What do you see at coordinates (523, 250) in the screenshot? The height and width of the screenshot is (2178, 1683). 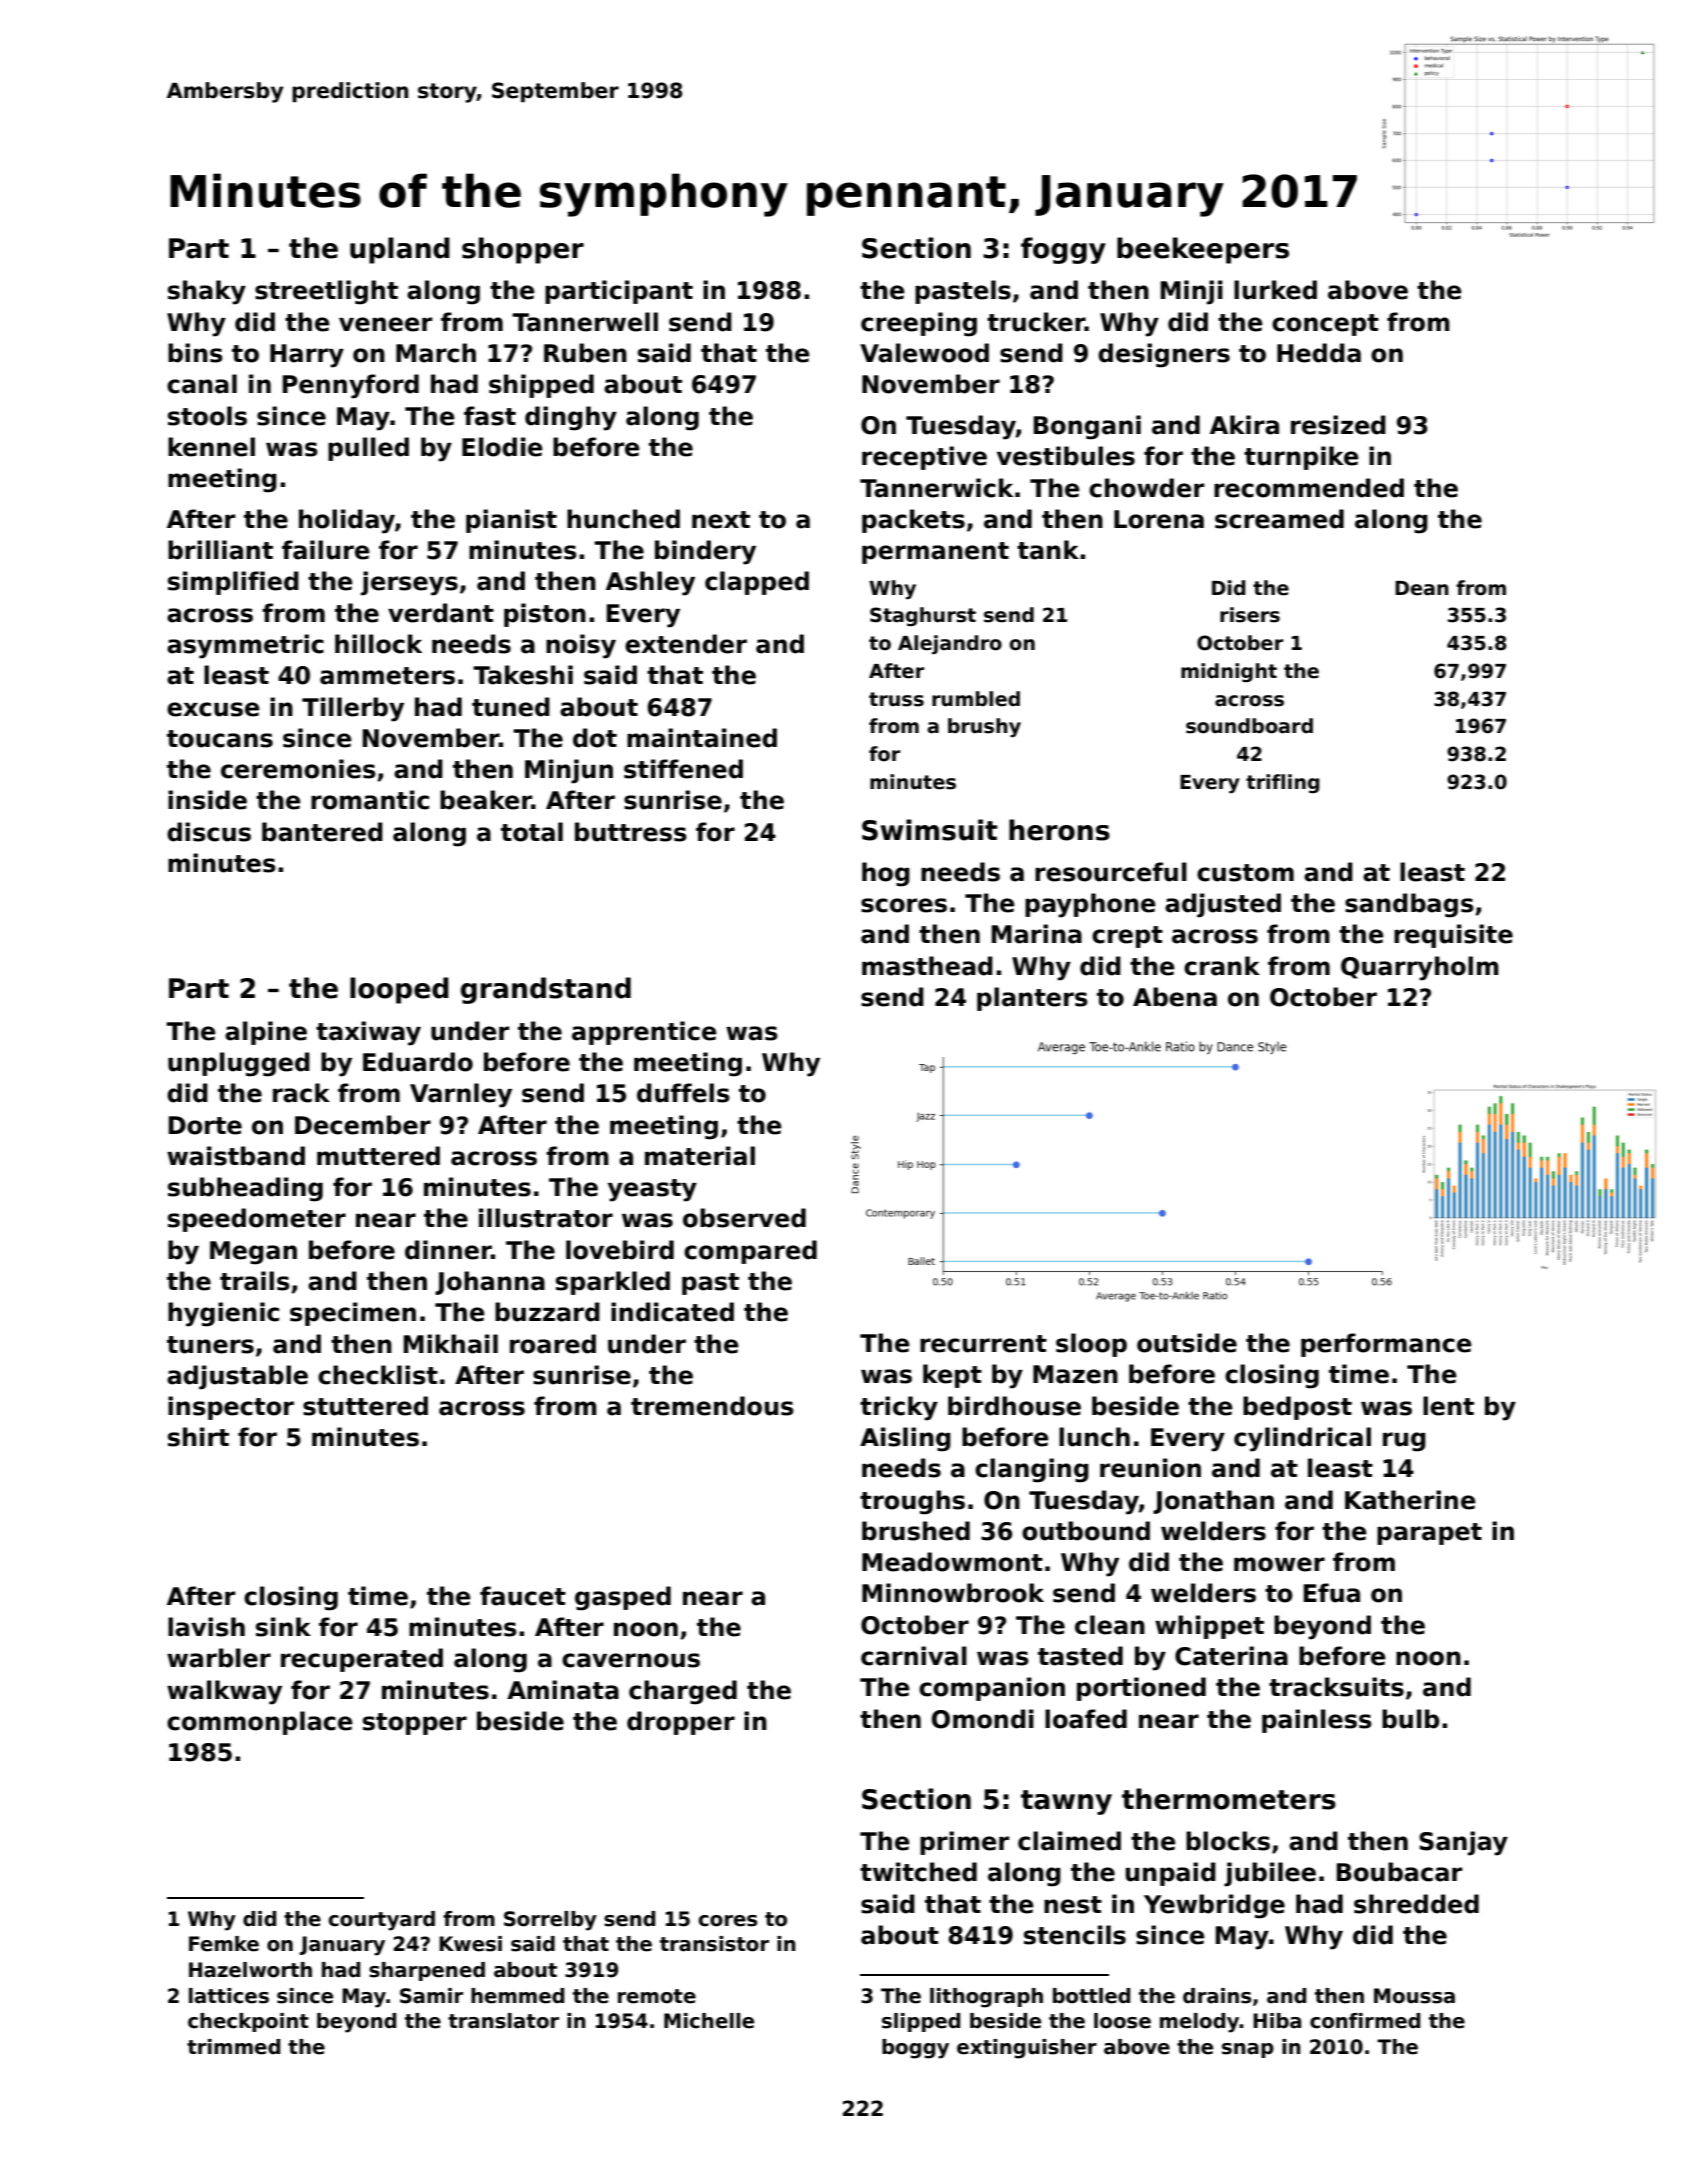 I see `shopper` at bounding box center [523, 250].
